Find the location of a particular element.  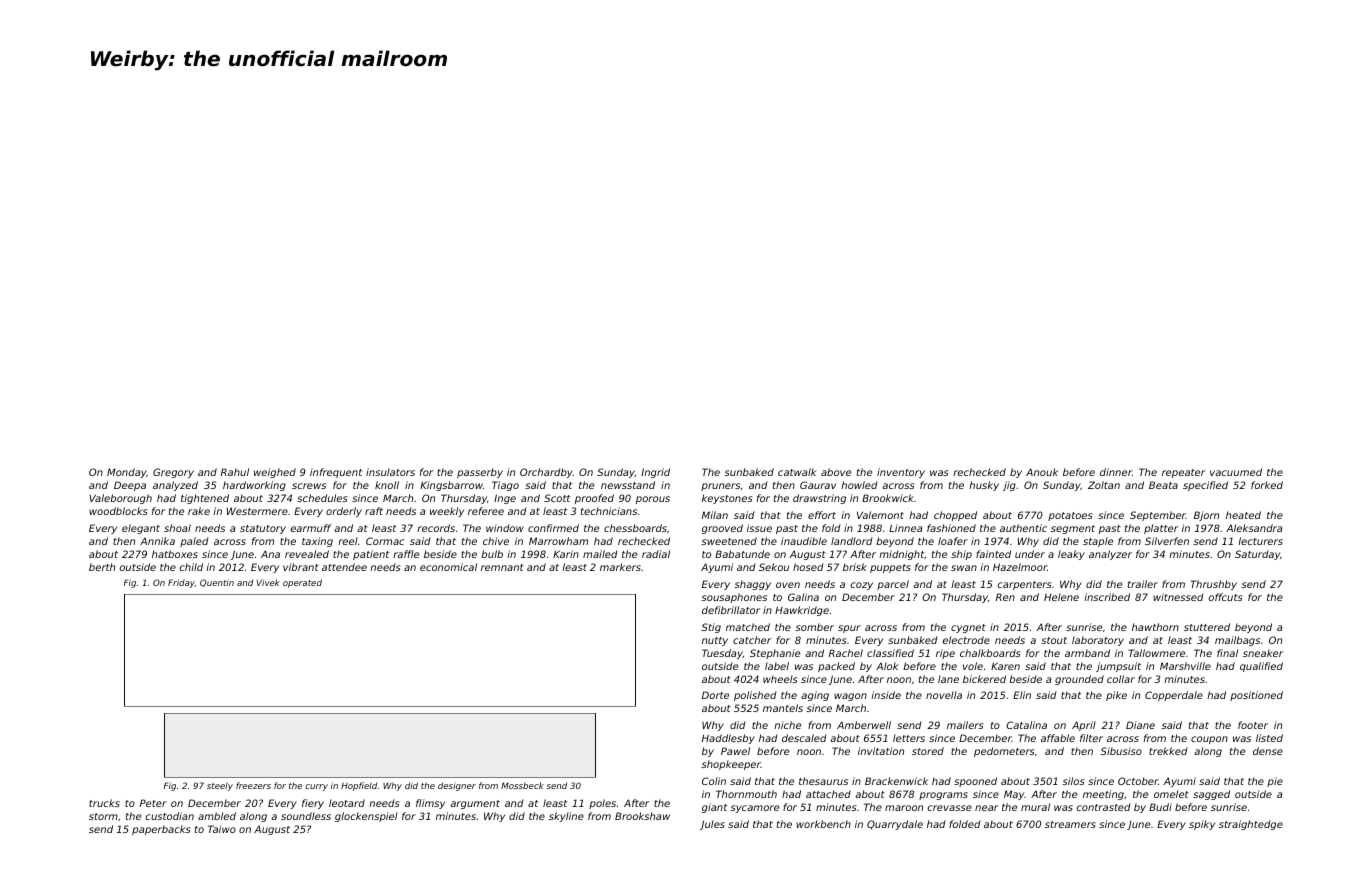

vacuumed is located at coordinates (1236, 472).
